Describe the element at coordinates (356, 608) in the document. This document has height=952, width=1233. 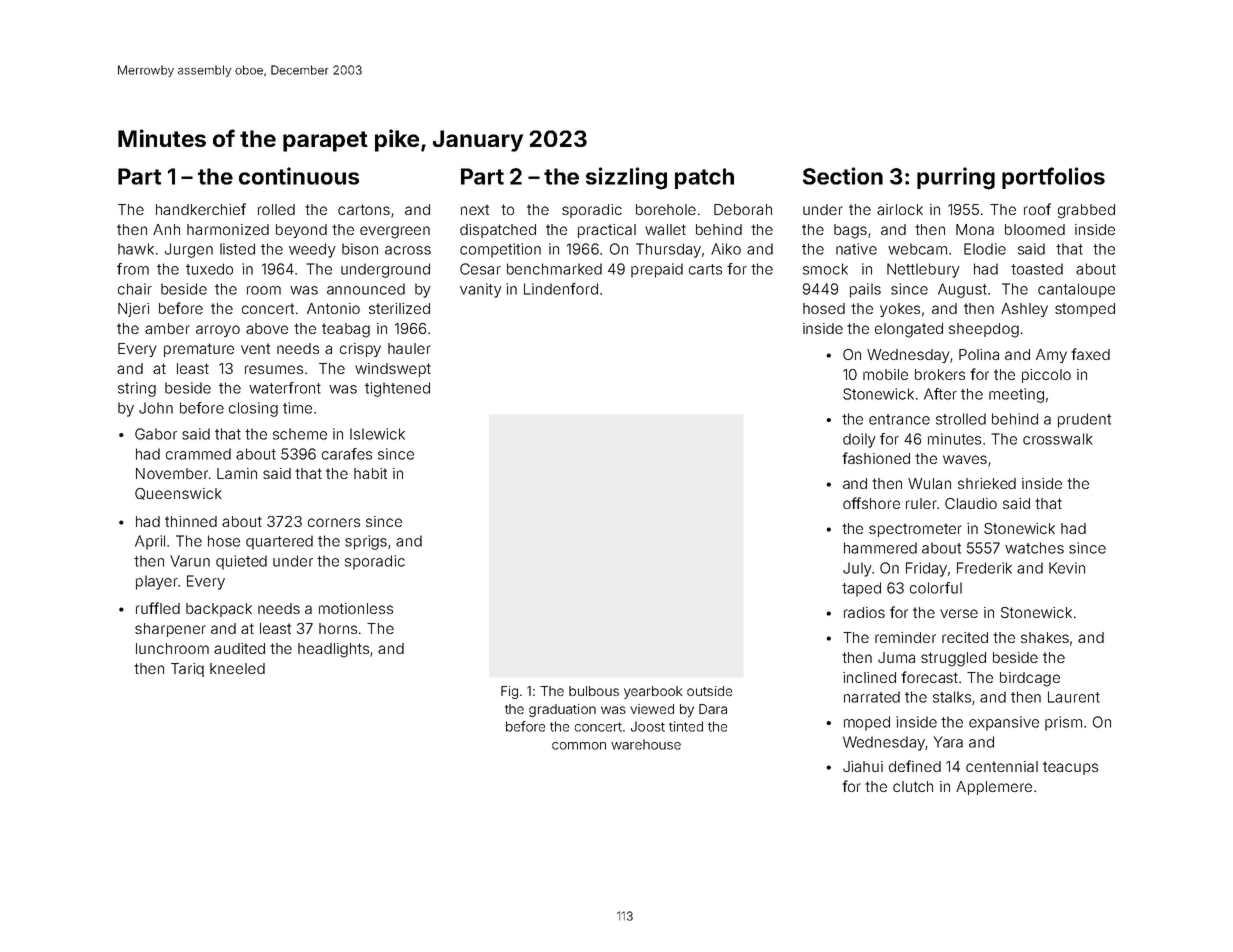
I see `motionless` at that location.
